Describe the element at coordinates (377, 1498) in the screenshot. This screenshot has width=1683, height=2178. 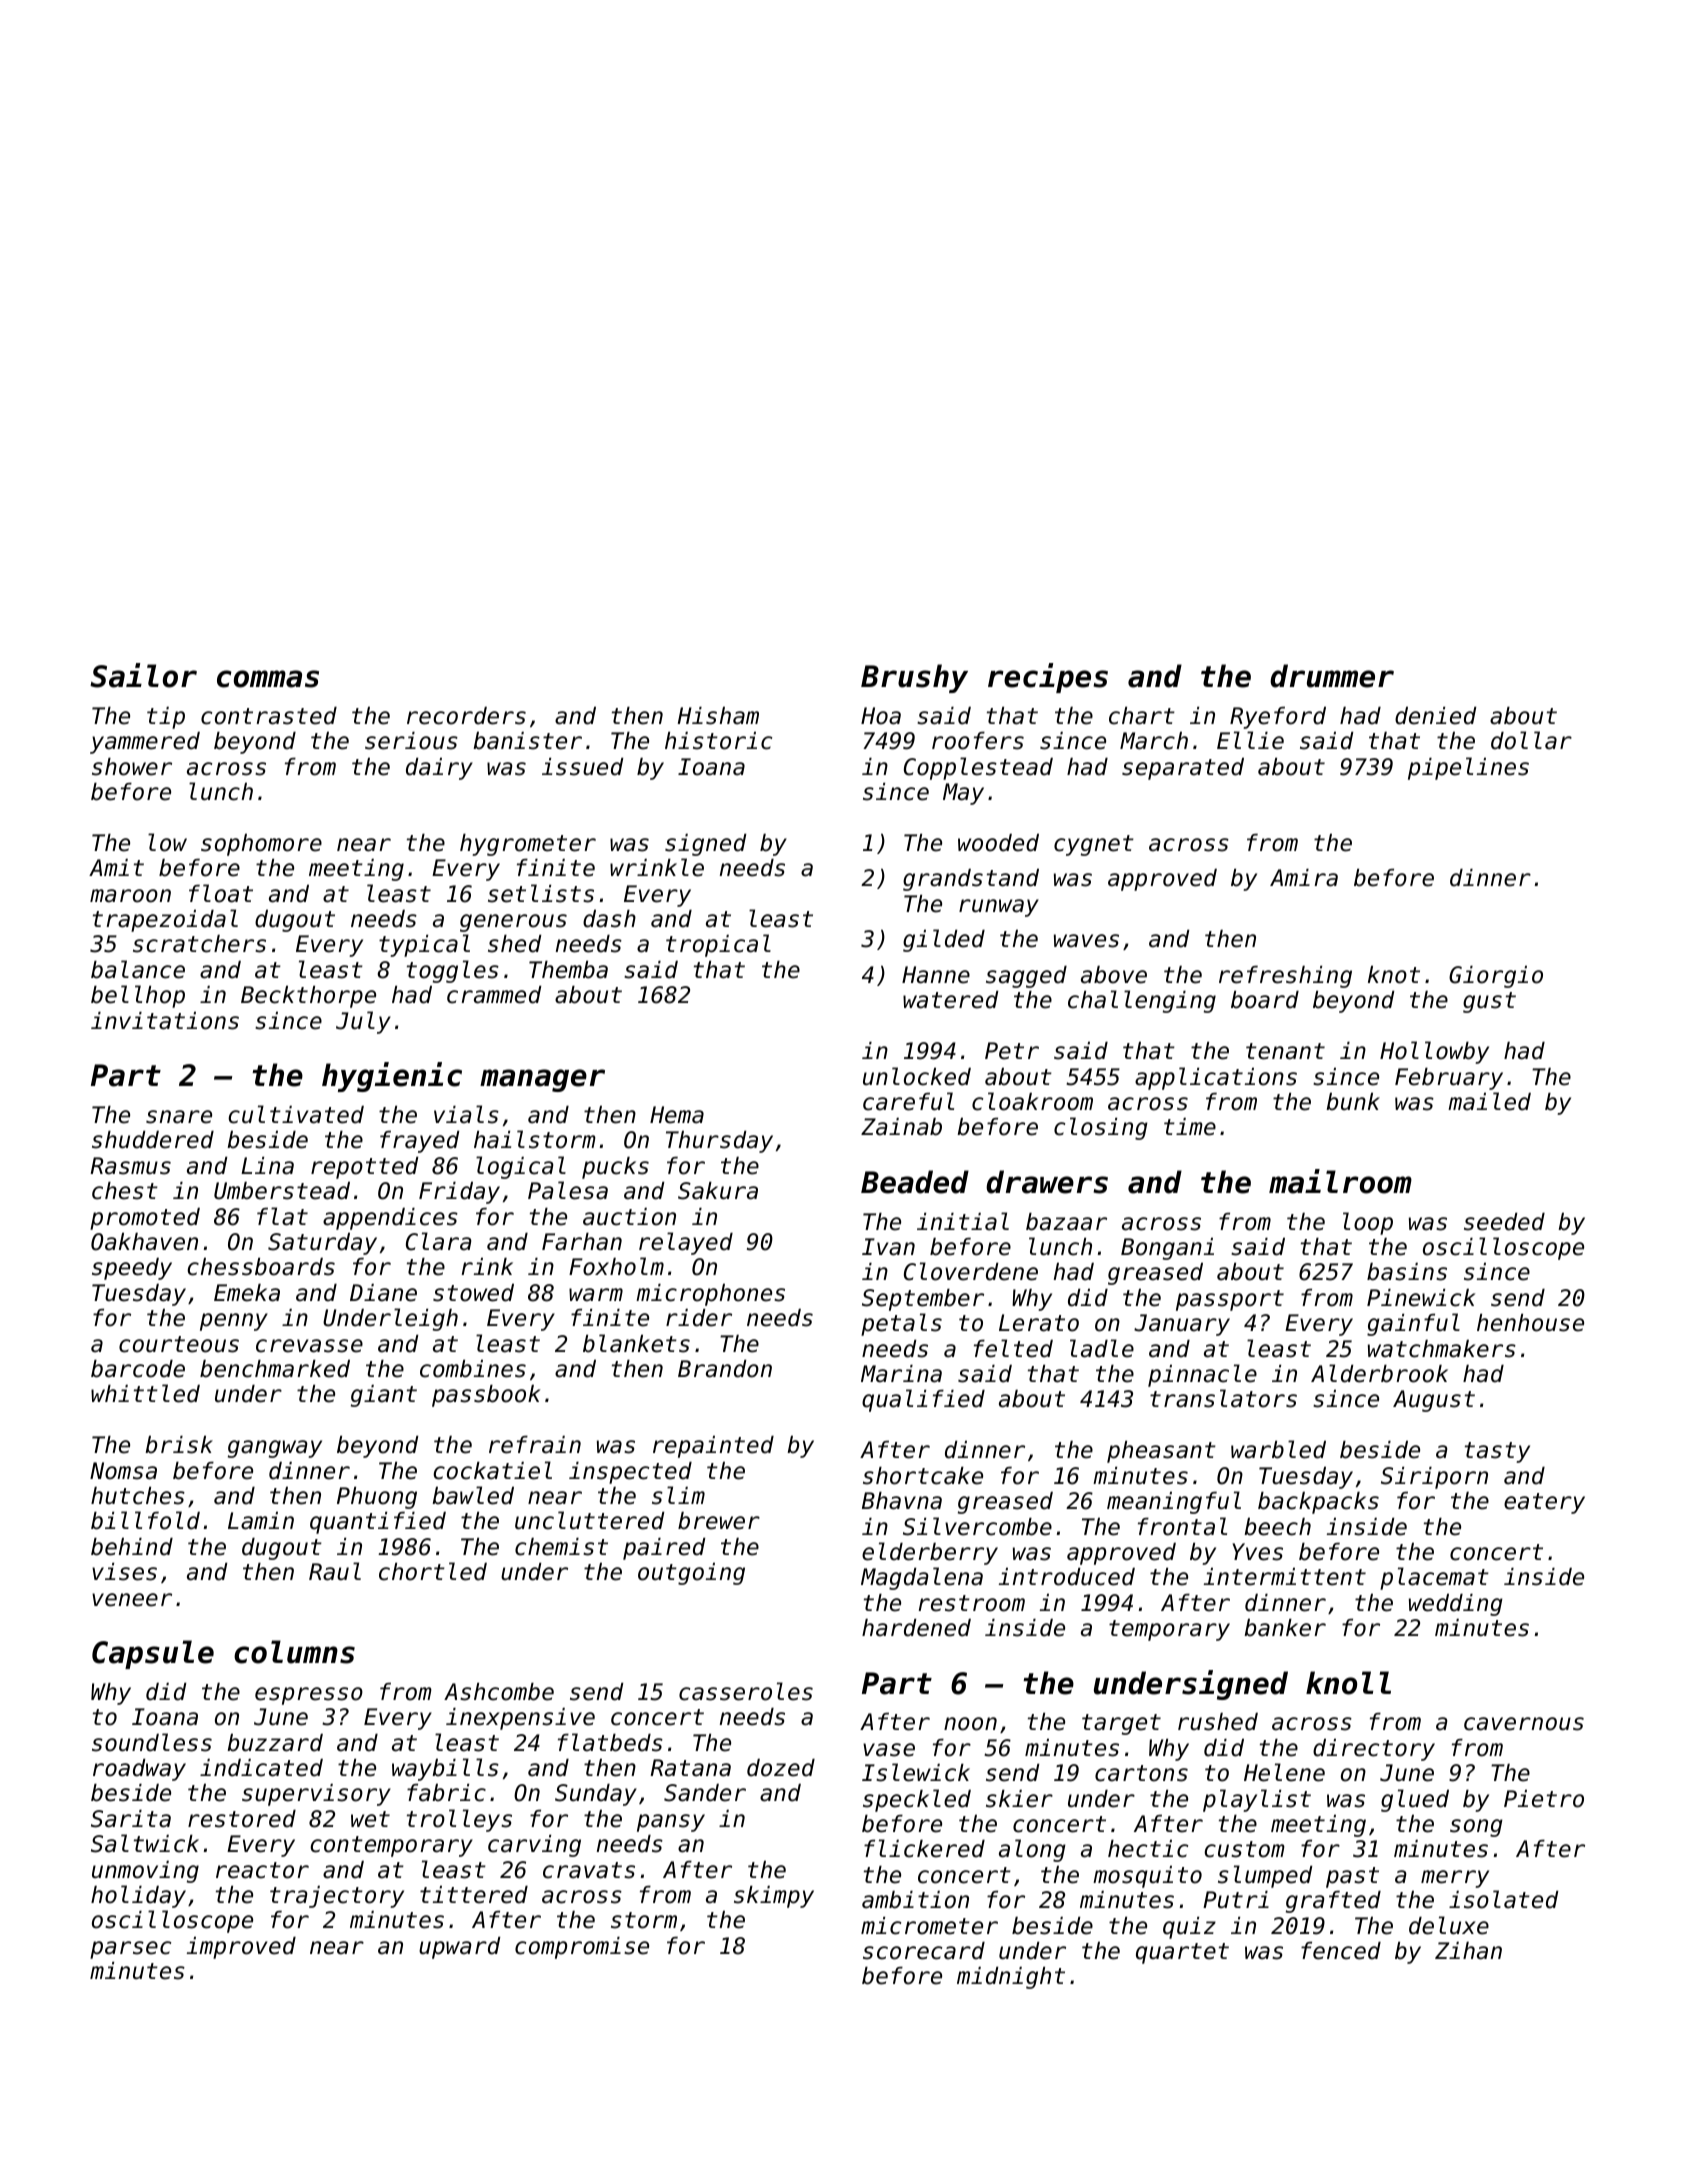
I see `Phuong` at that location.
